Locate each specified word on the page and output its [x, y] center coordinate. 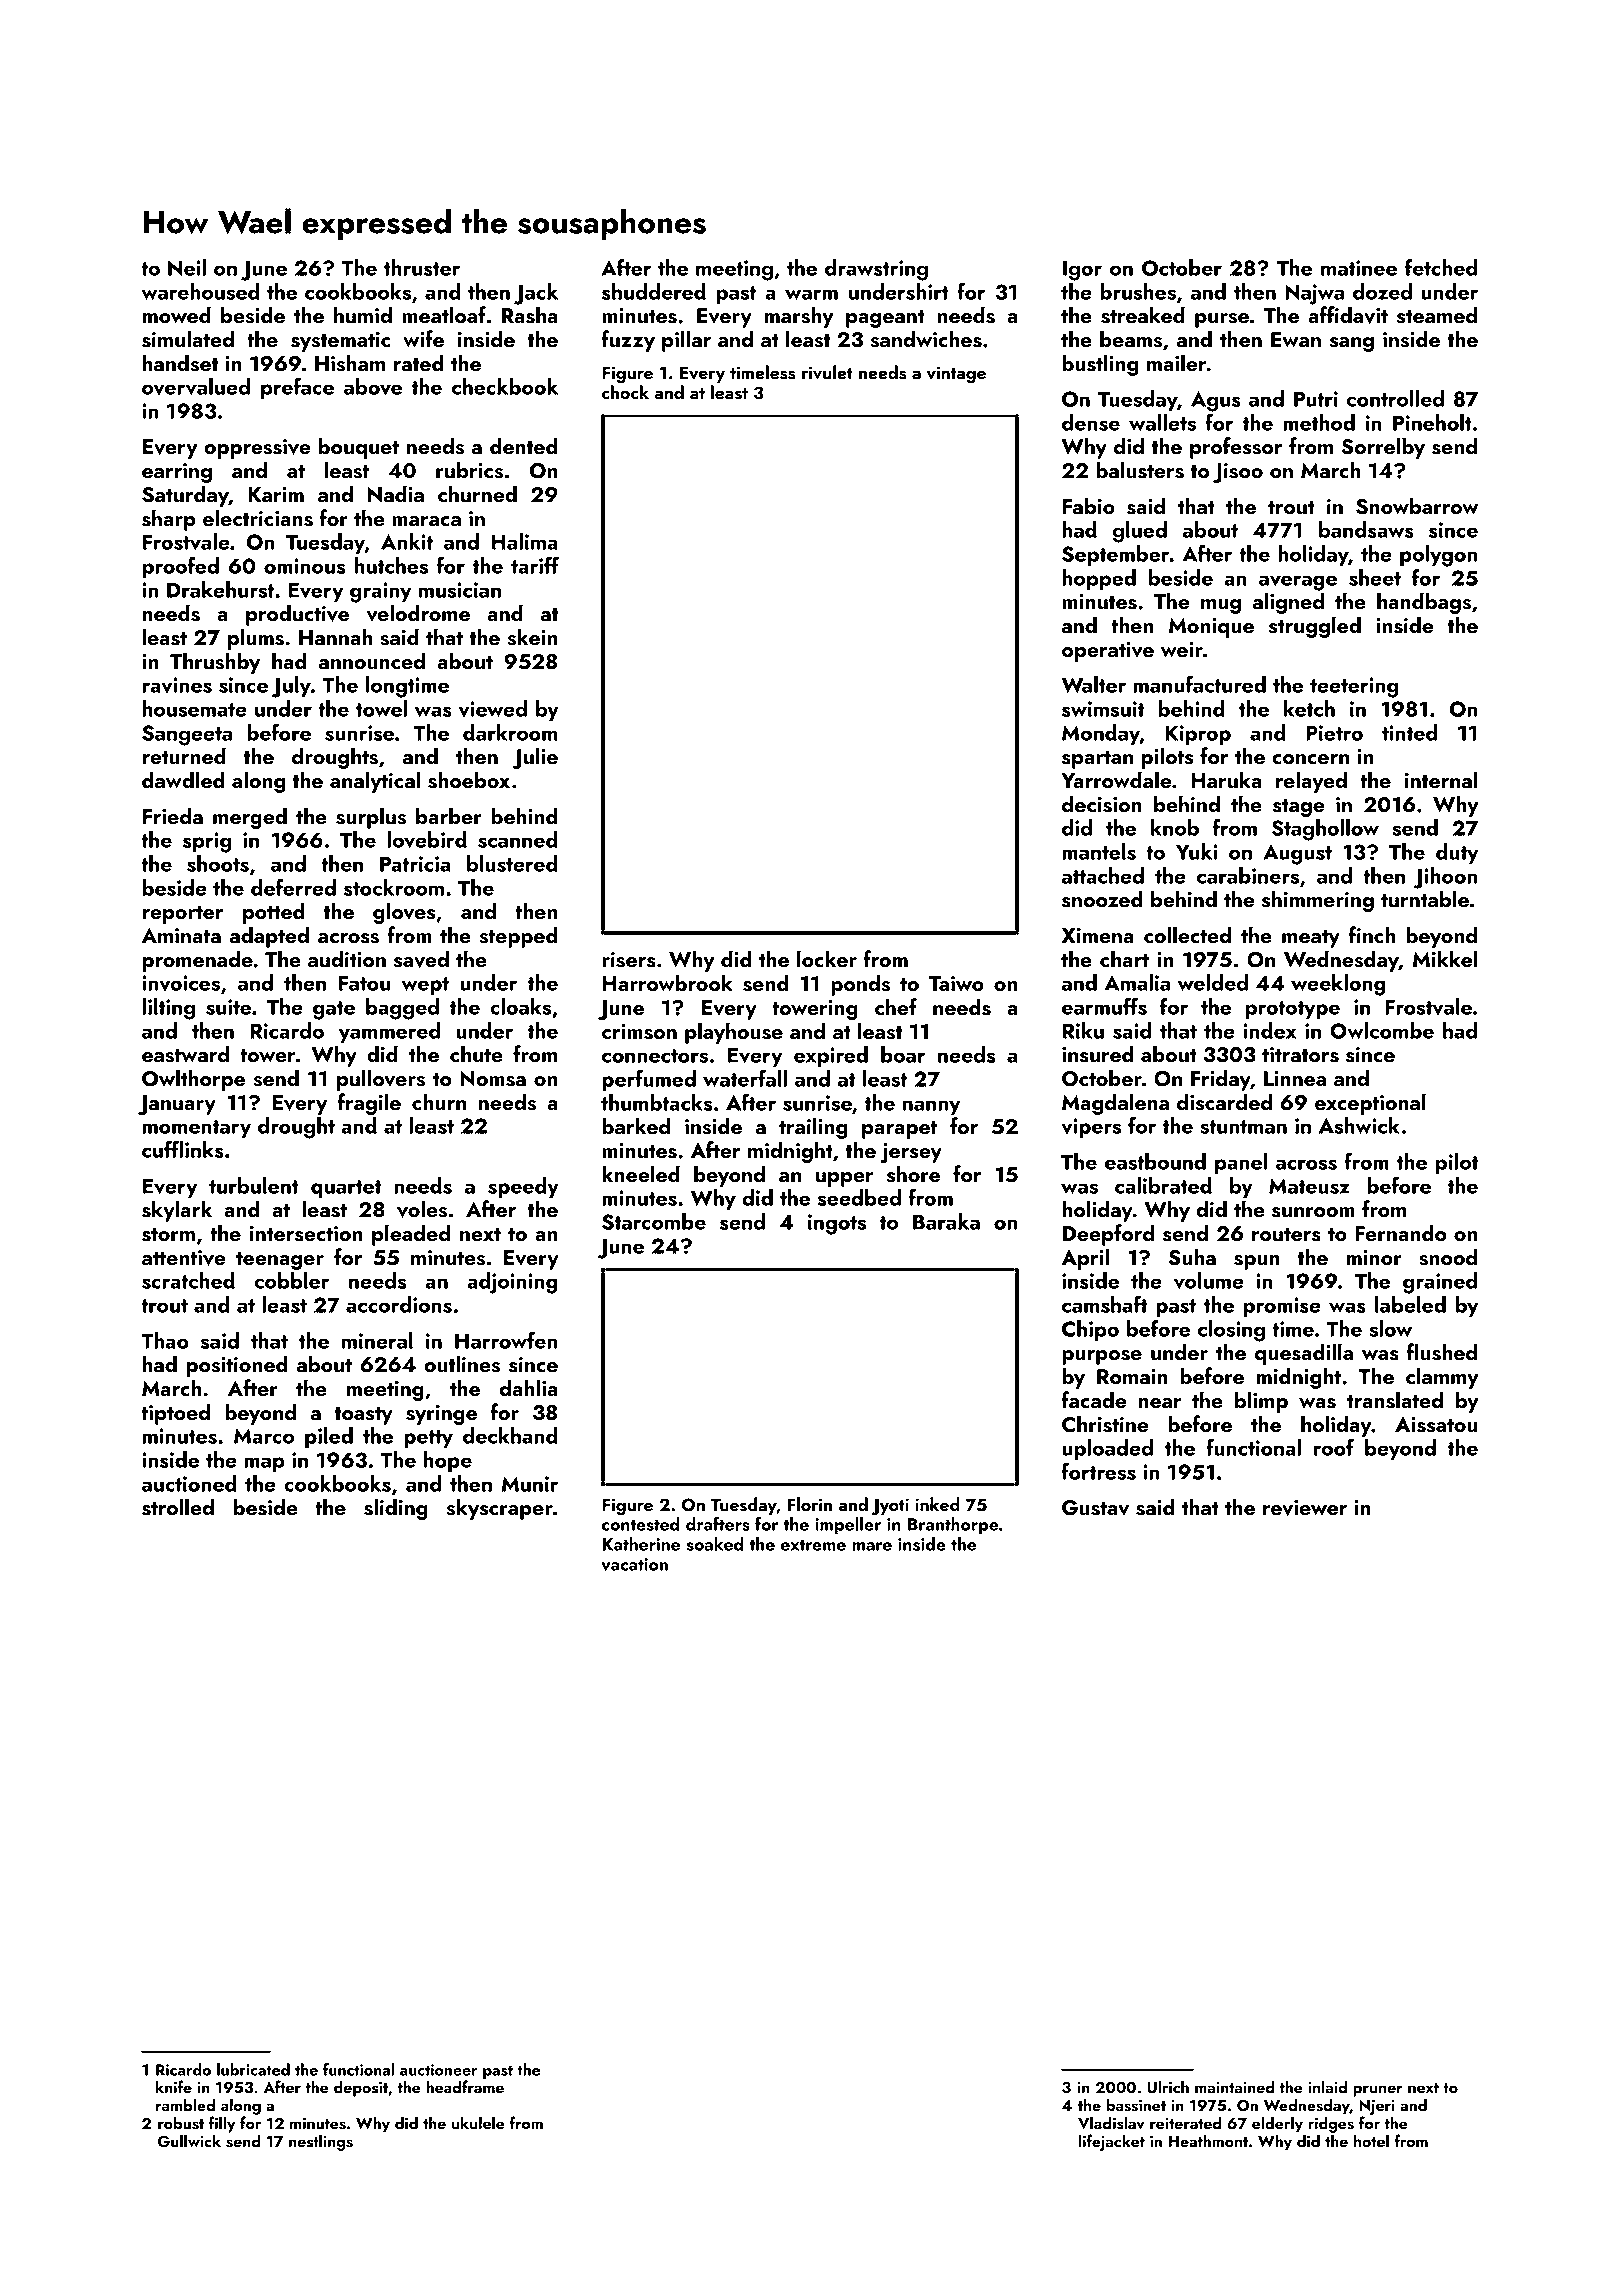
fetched [1441, 267]
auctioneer [438, 2070]
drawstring [876, 270]
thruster [422, 267]
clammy [1442, 1378]
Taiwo [956, 983]
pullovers [381, 1080]
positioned [237, 1366]
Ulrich [1168, 2087]
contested [641, 1524]
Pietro [1334, 733]
